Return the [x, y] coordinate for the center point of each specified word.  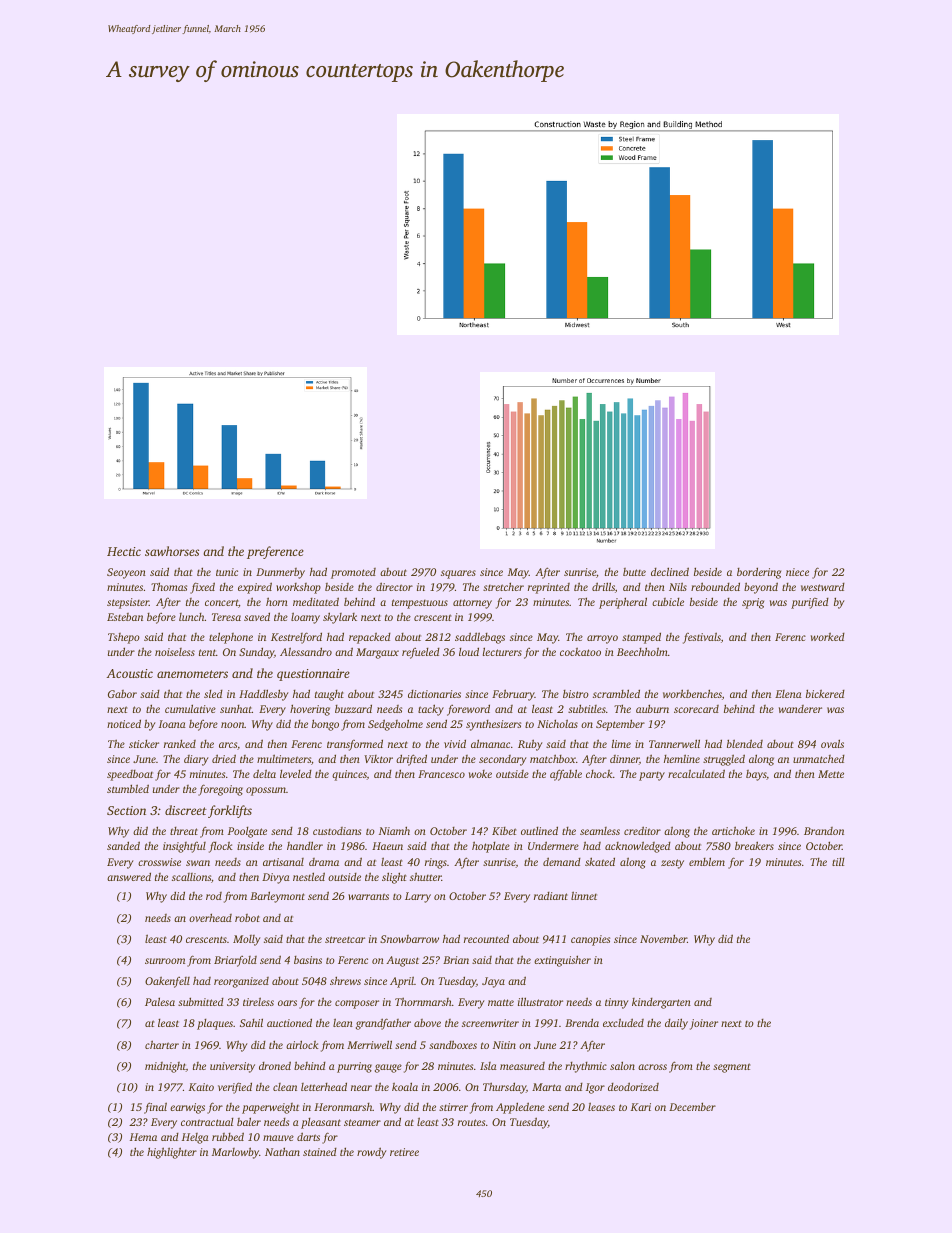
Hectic [124, 551]
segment [732, 1068]
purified [810, 603]
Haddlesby [264, 695]
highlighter [172, 1153]
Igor [595, 1088]
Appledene [520, 1108]
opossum [266, 791]
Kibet [504, 831]
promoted [353, 573]
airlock [302, 1044]
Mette [831, 774]
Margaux [377, 653]
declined [670, 571]
